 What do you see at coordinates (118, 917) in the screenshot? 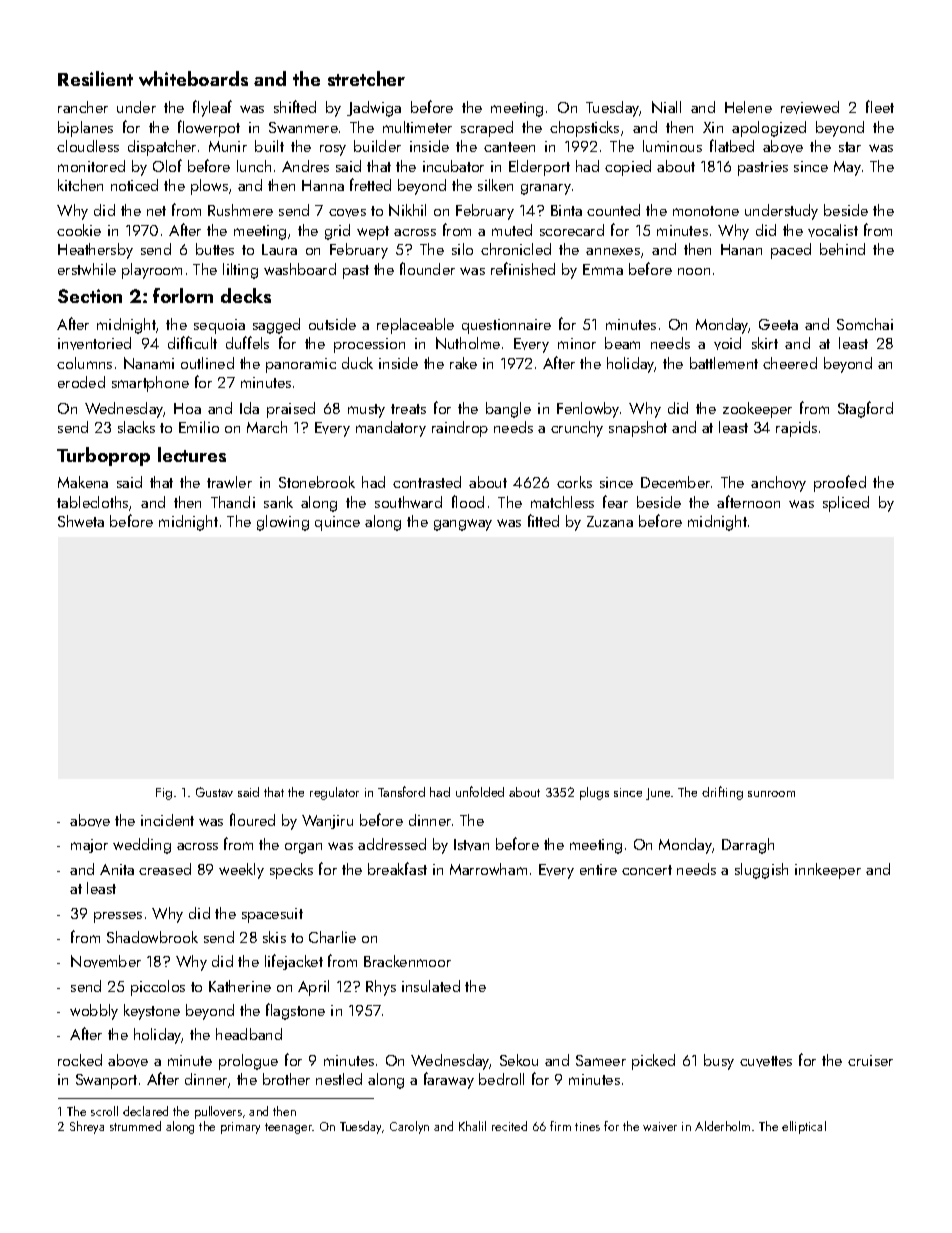
I see `presses` at bounding box center [118, 917].
